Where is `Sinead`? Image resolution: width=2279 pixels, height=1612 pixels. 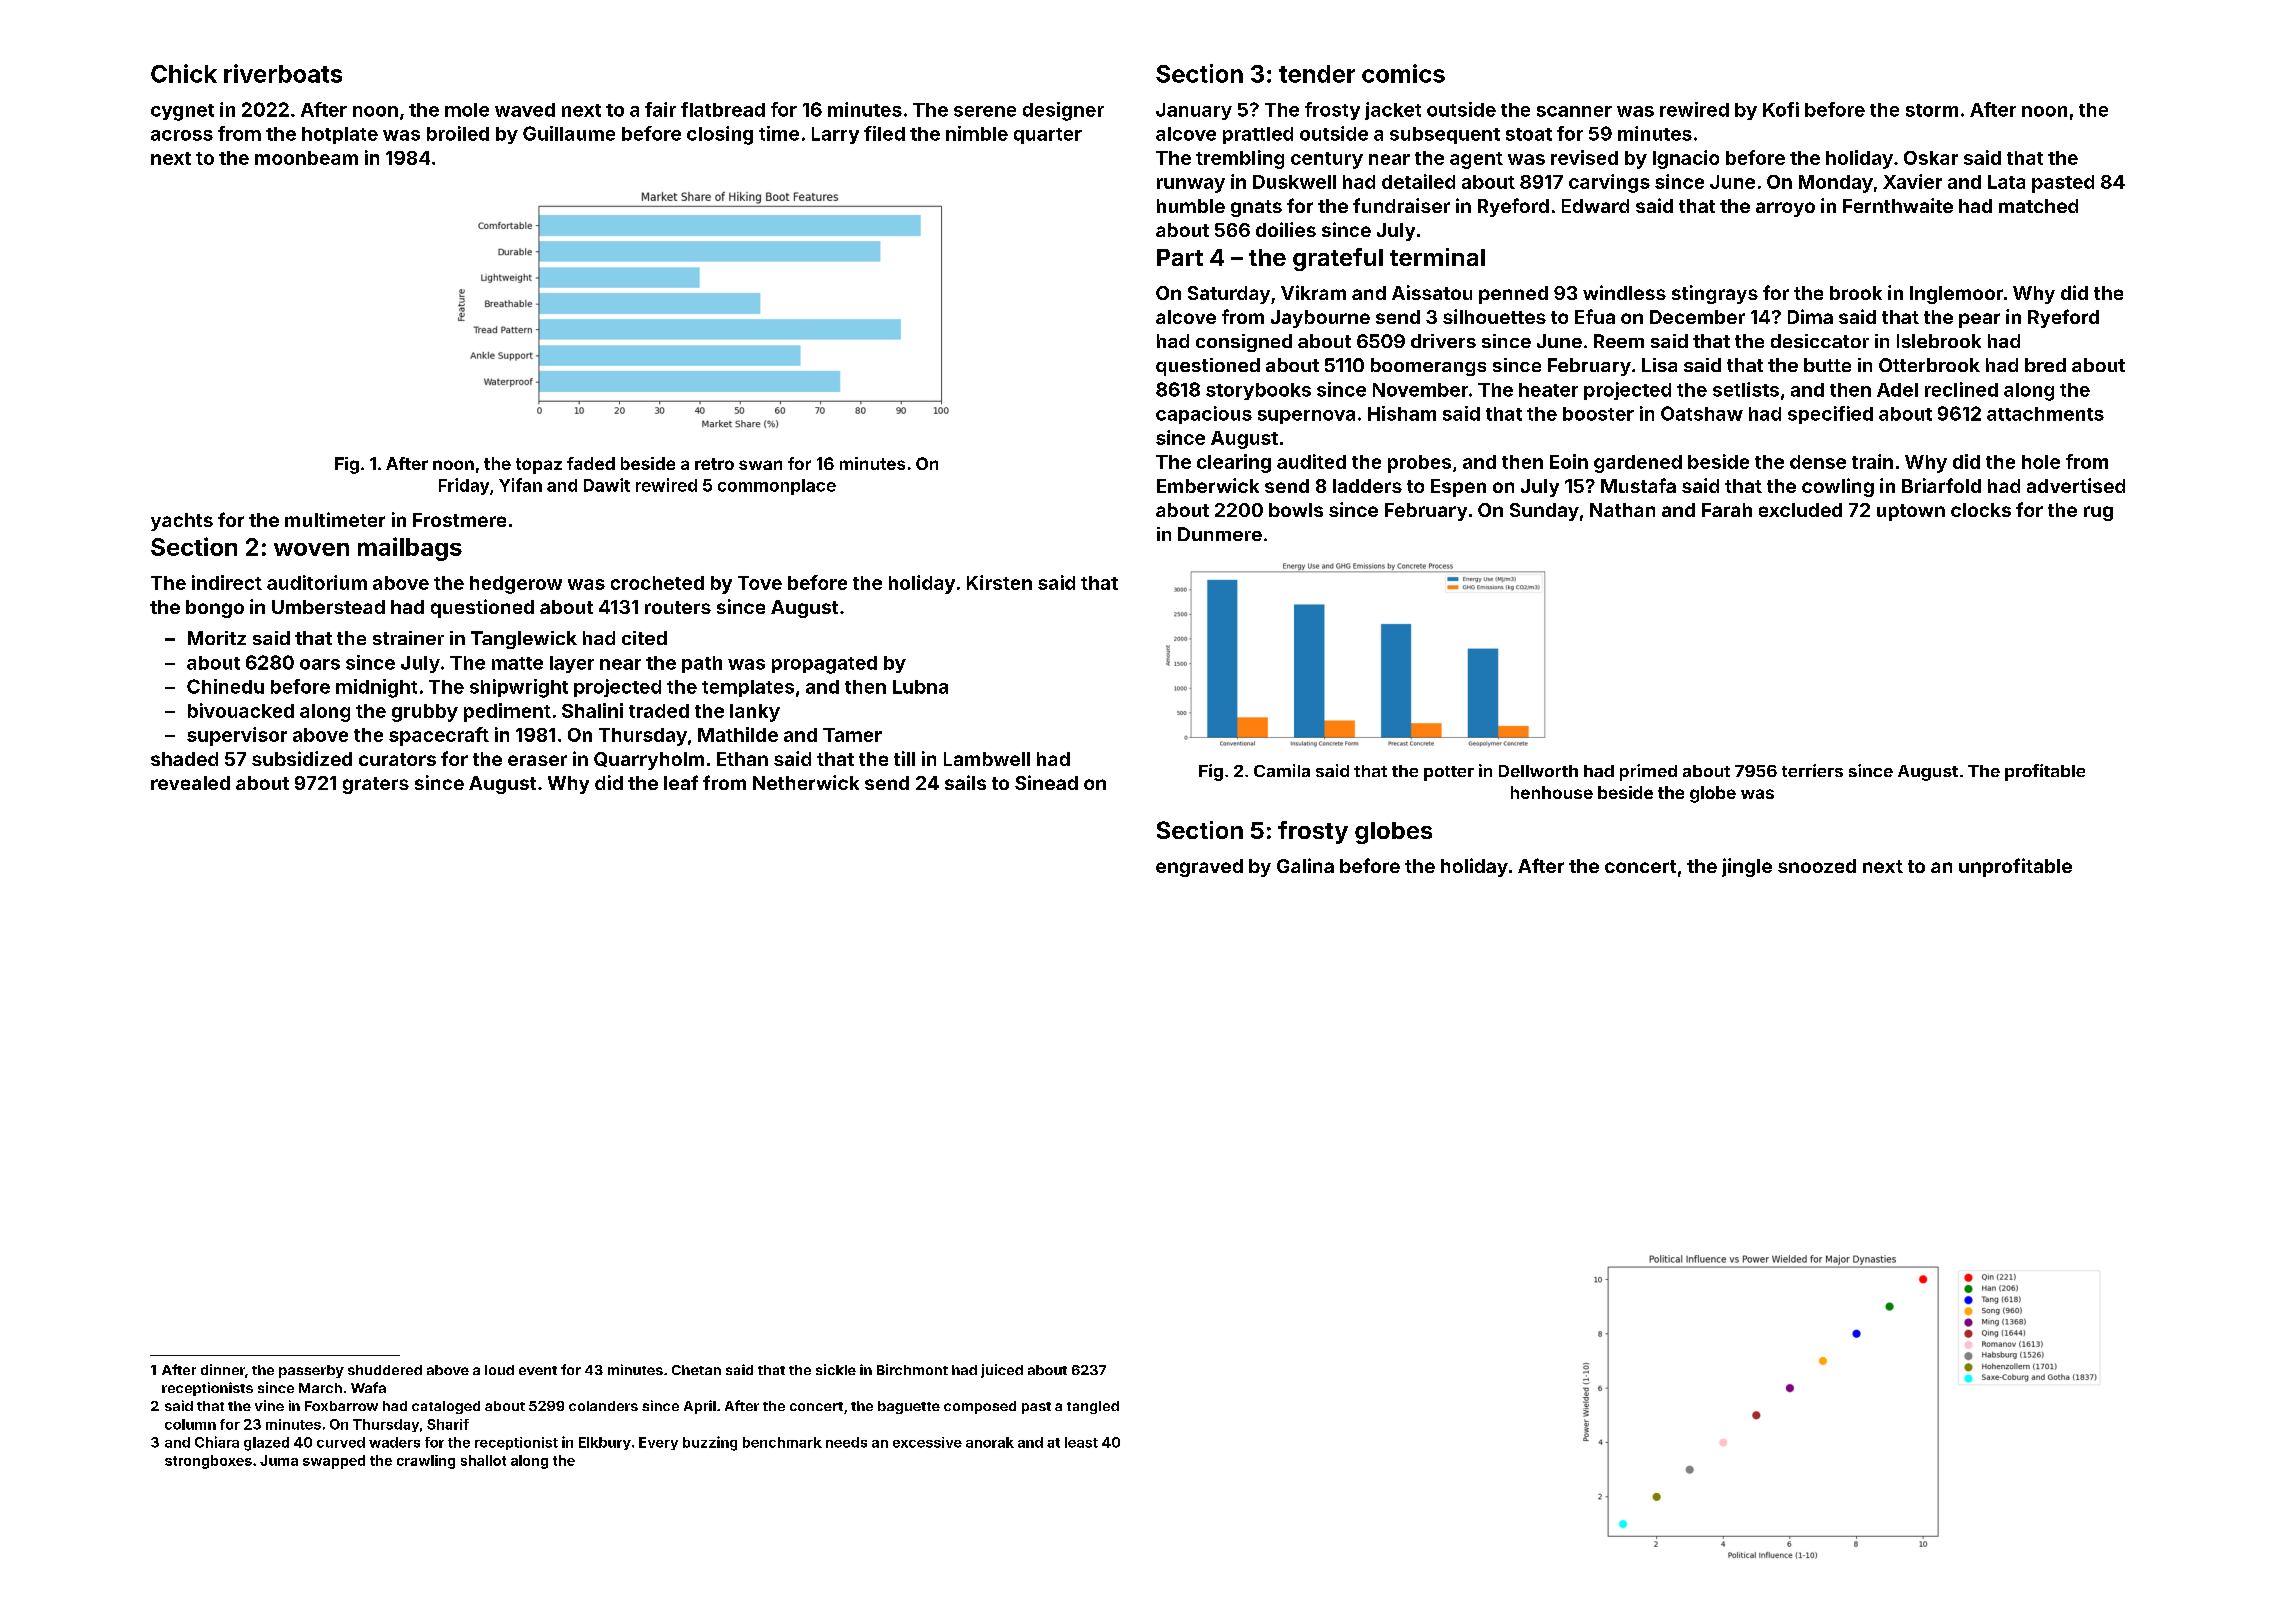
Sinead is located at coordinates (1046, 782).
